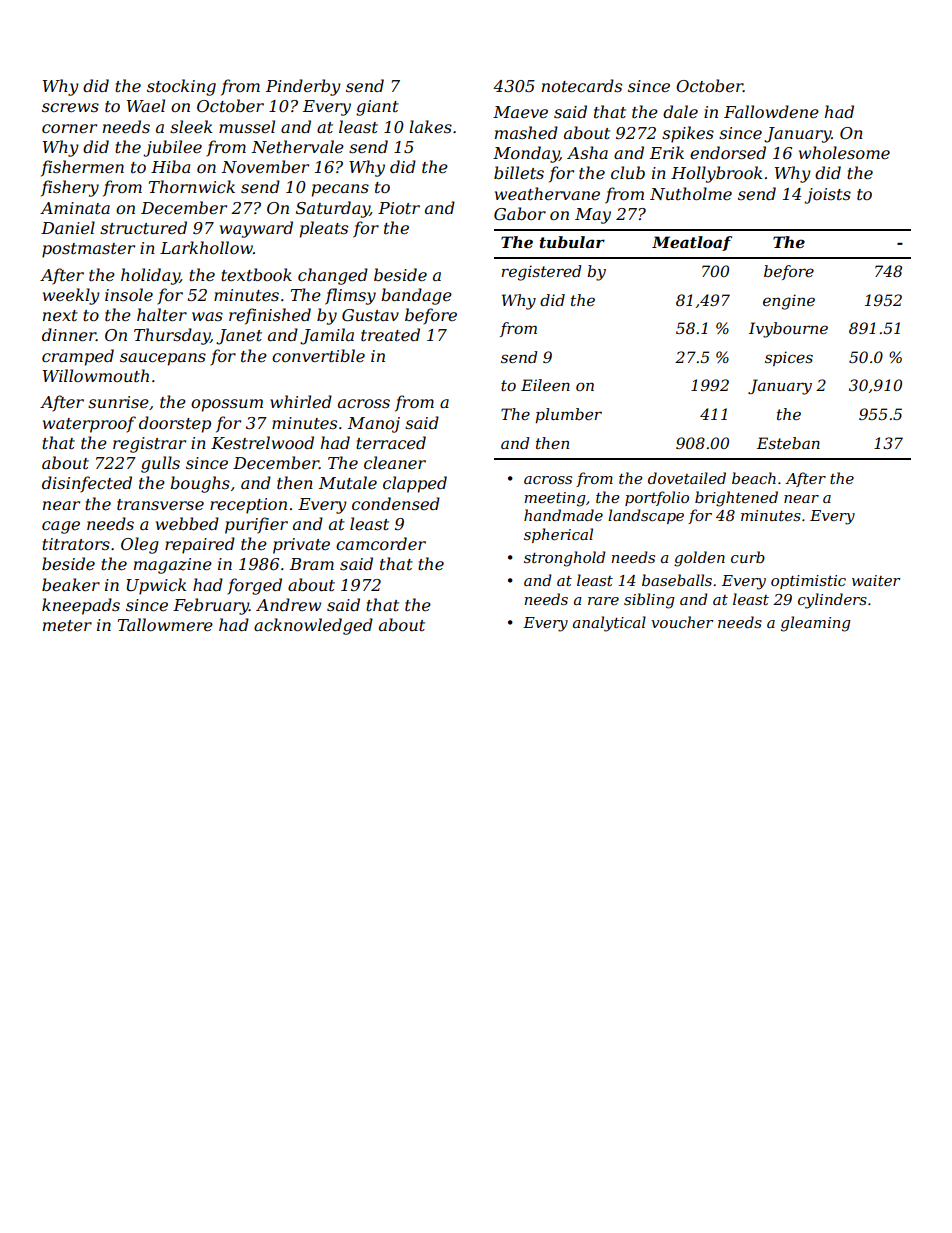 This document has height=1233, width=952. Describe the element at coordinates (816, 624) in the document. I see `gleaming` at that location.
